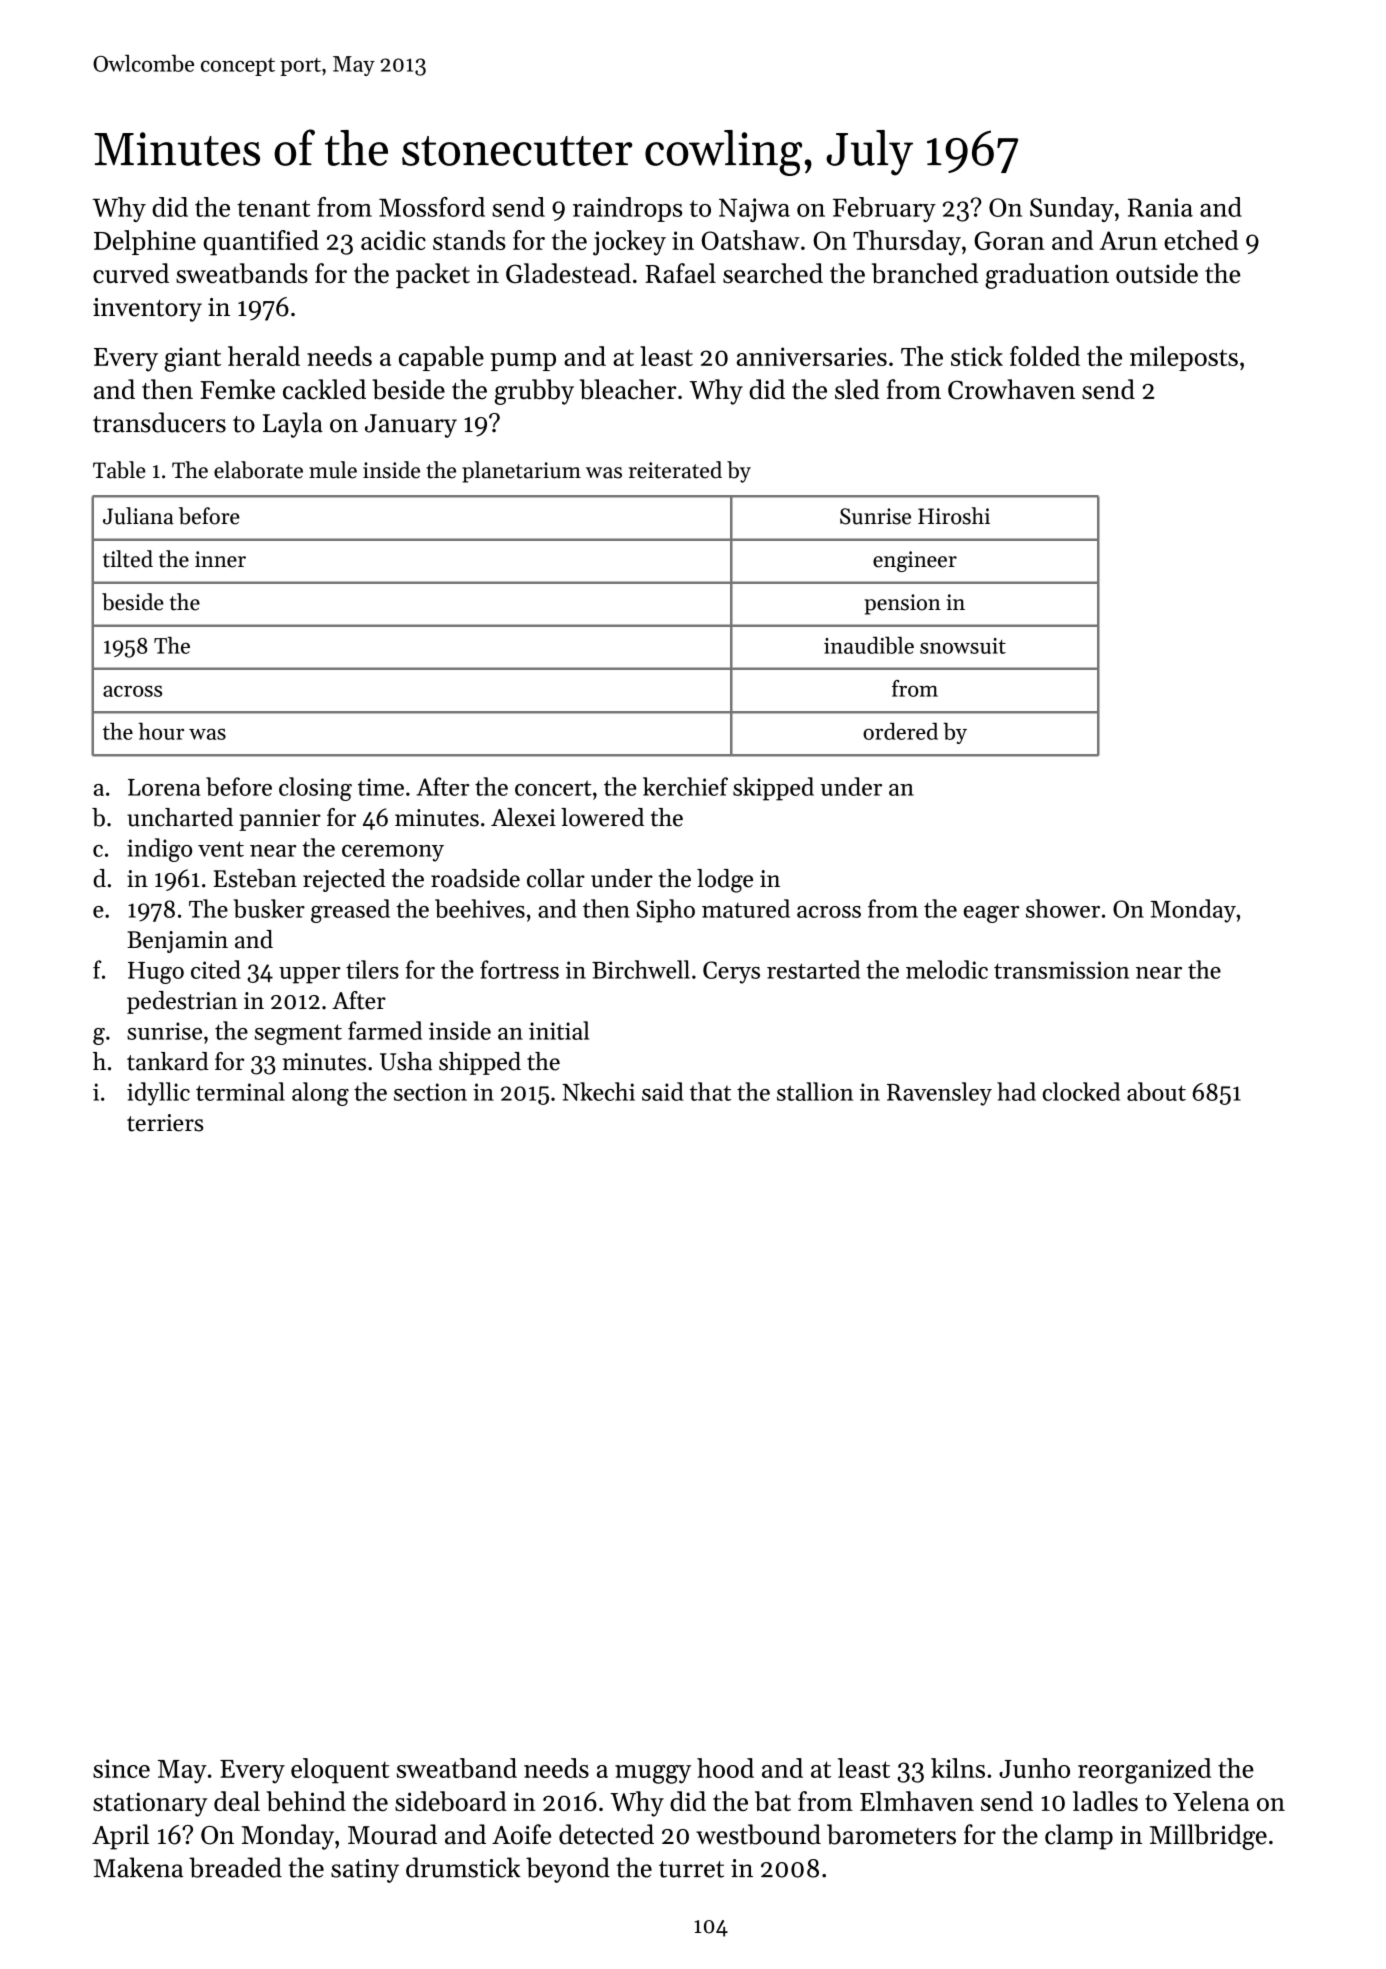 The image size is (1386, 1969). What do you see at coordinates (963, 646) in the screenshot?
I see `snowsuit` at bounding box center [963, 646].
